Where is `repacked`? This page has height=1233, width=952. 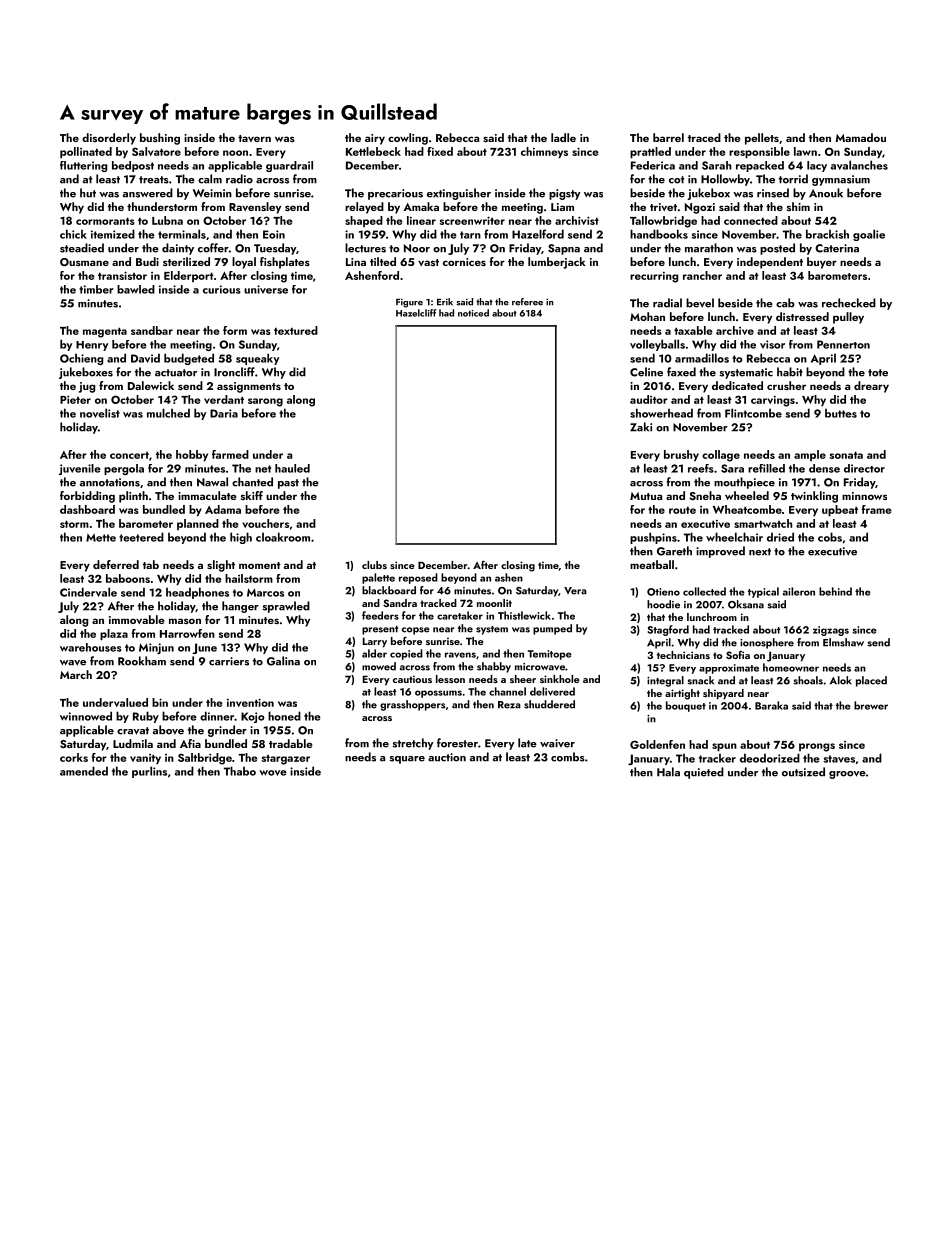
repacked is located at coordinates (760, 166).
